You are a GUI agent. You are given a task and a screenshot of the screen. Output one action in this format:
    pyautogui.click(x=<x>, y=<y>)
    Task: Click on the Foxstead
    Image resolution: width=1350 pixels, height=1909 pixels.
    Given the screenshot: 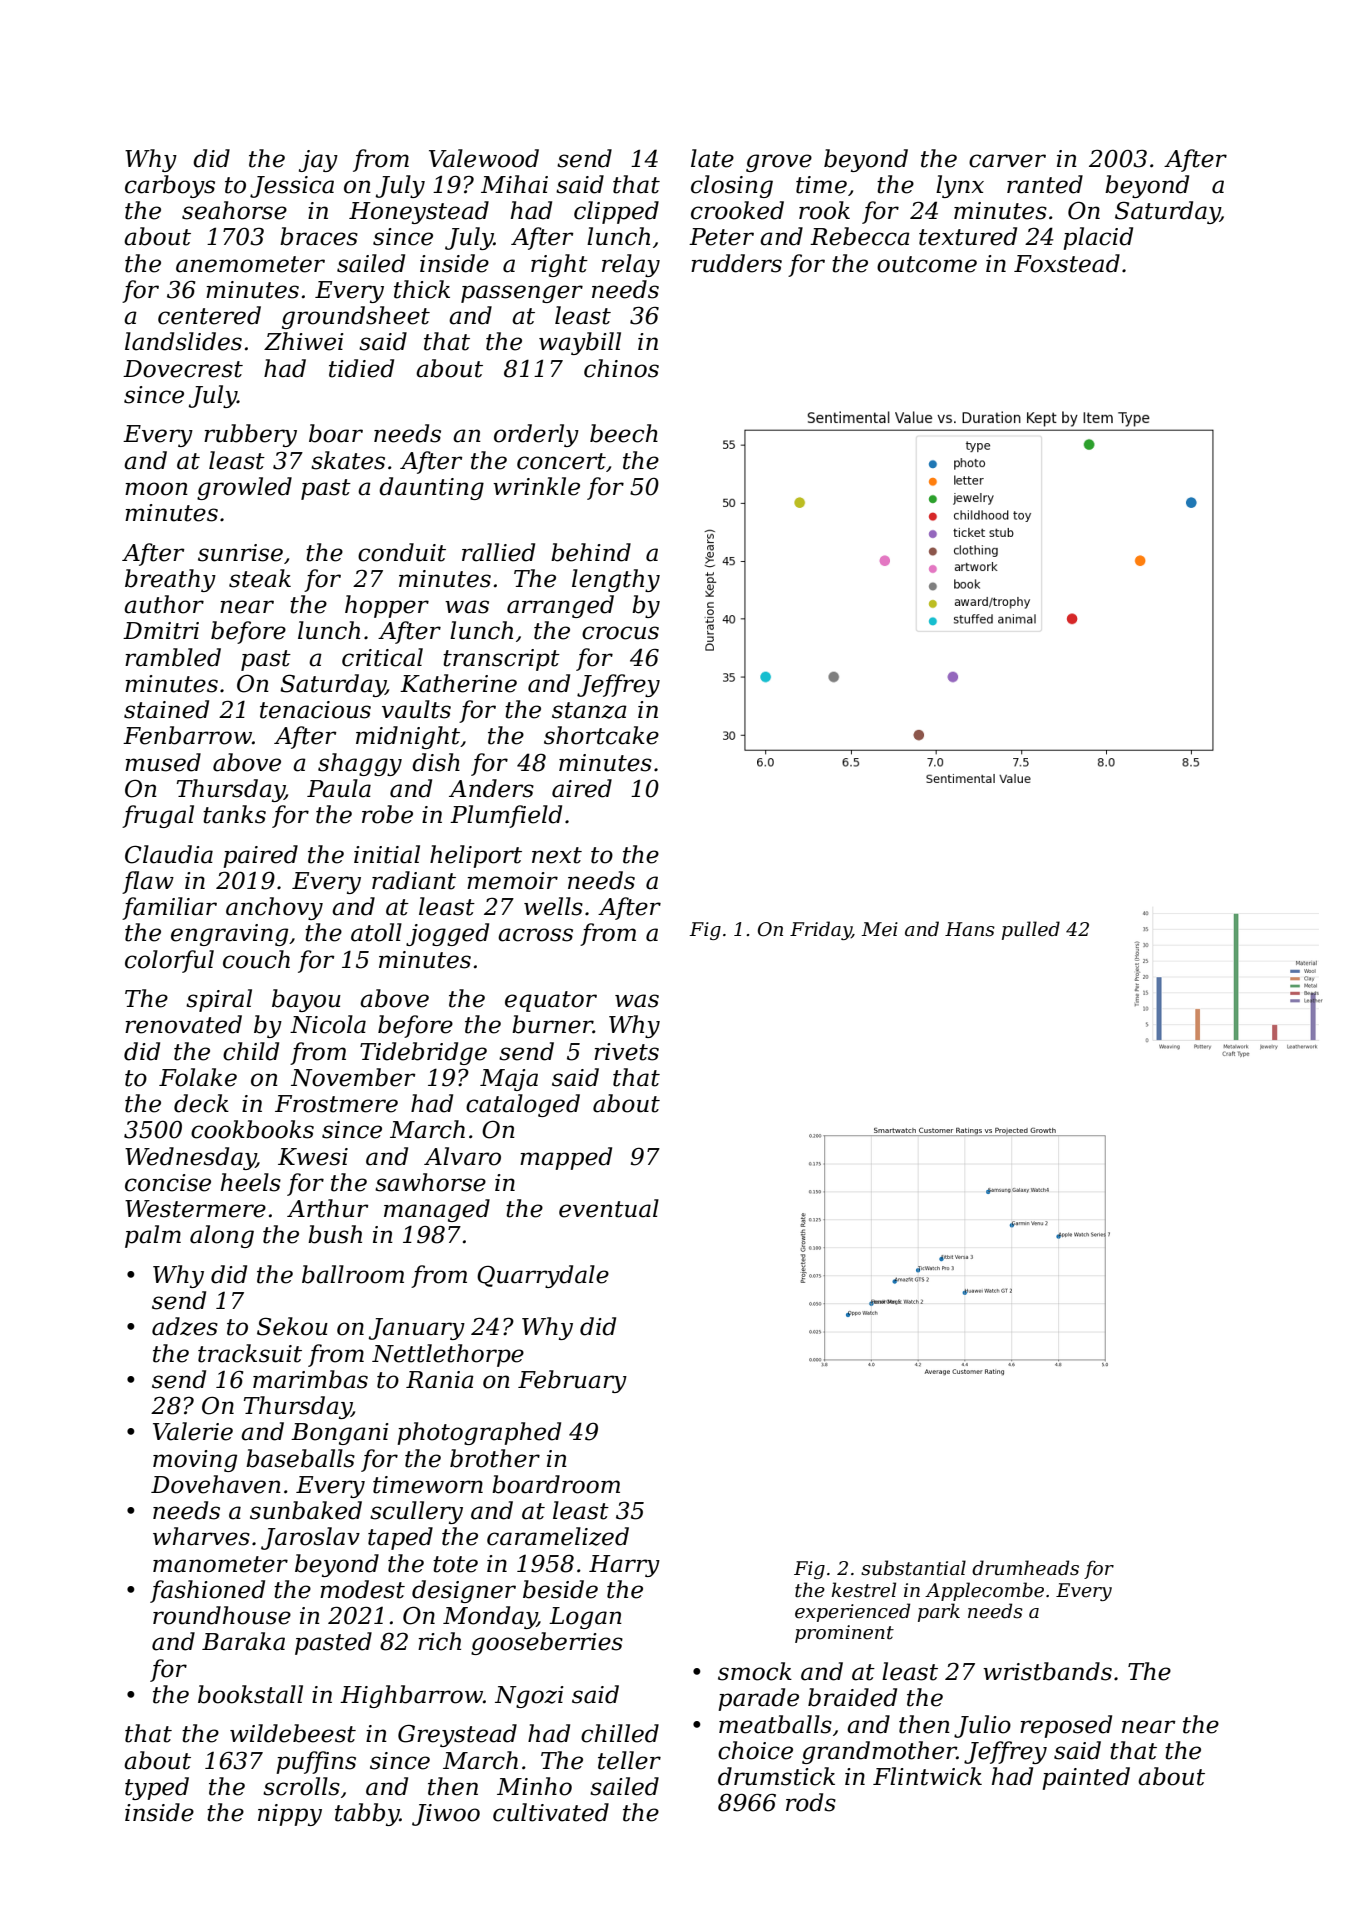 What is the action you would take?
    pyautogui.click(x=1067, y=263)
